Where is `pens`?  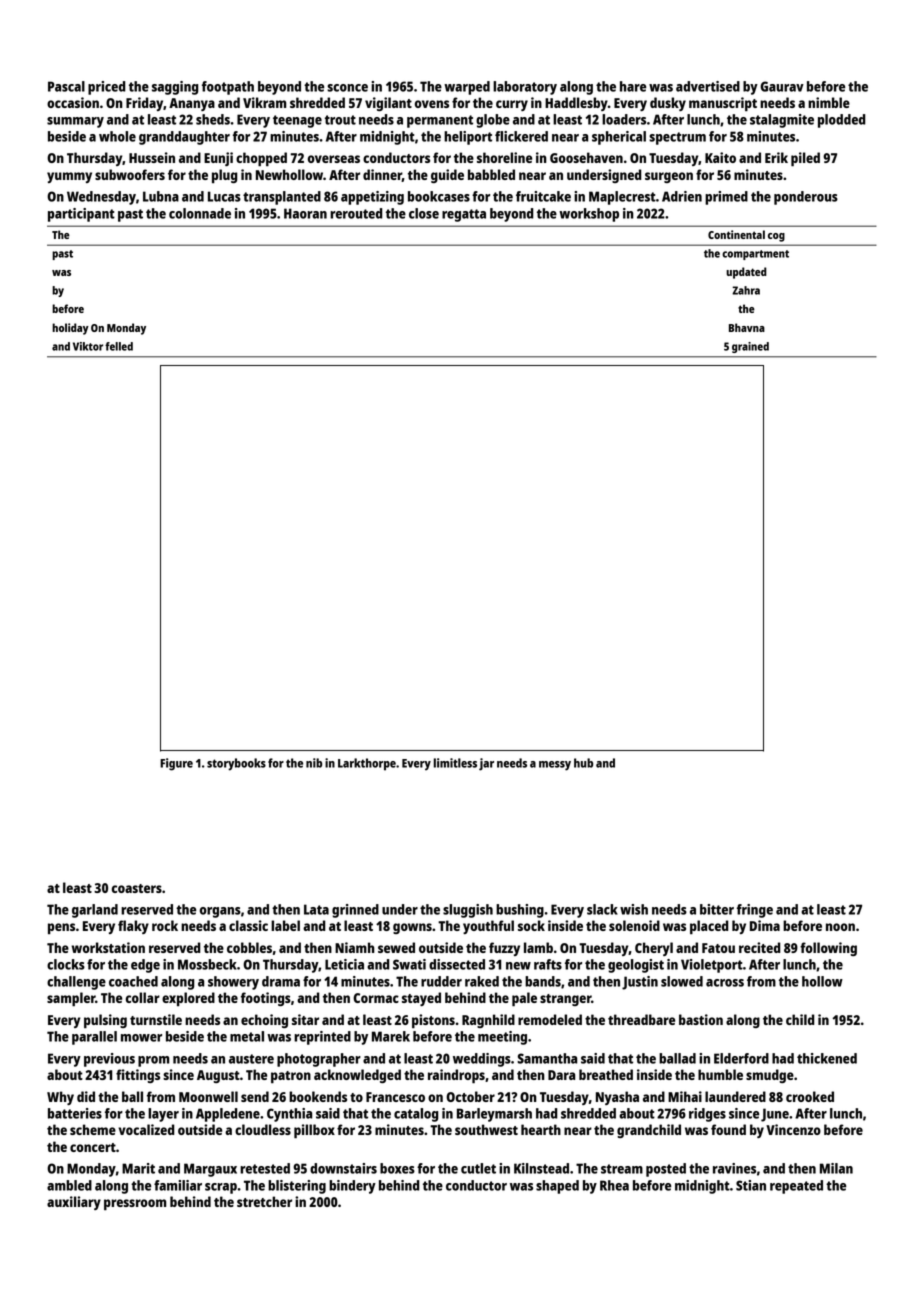 pens is located at coordinates (61, 928).
